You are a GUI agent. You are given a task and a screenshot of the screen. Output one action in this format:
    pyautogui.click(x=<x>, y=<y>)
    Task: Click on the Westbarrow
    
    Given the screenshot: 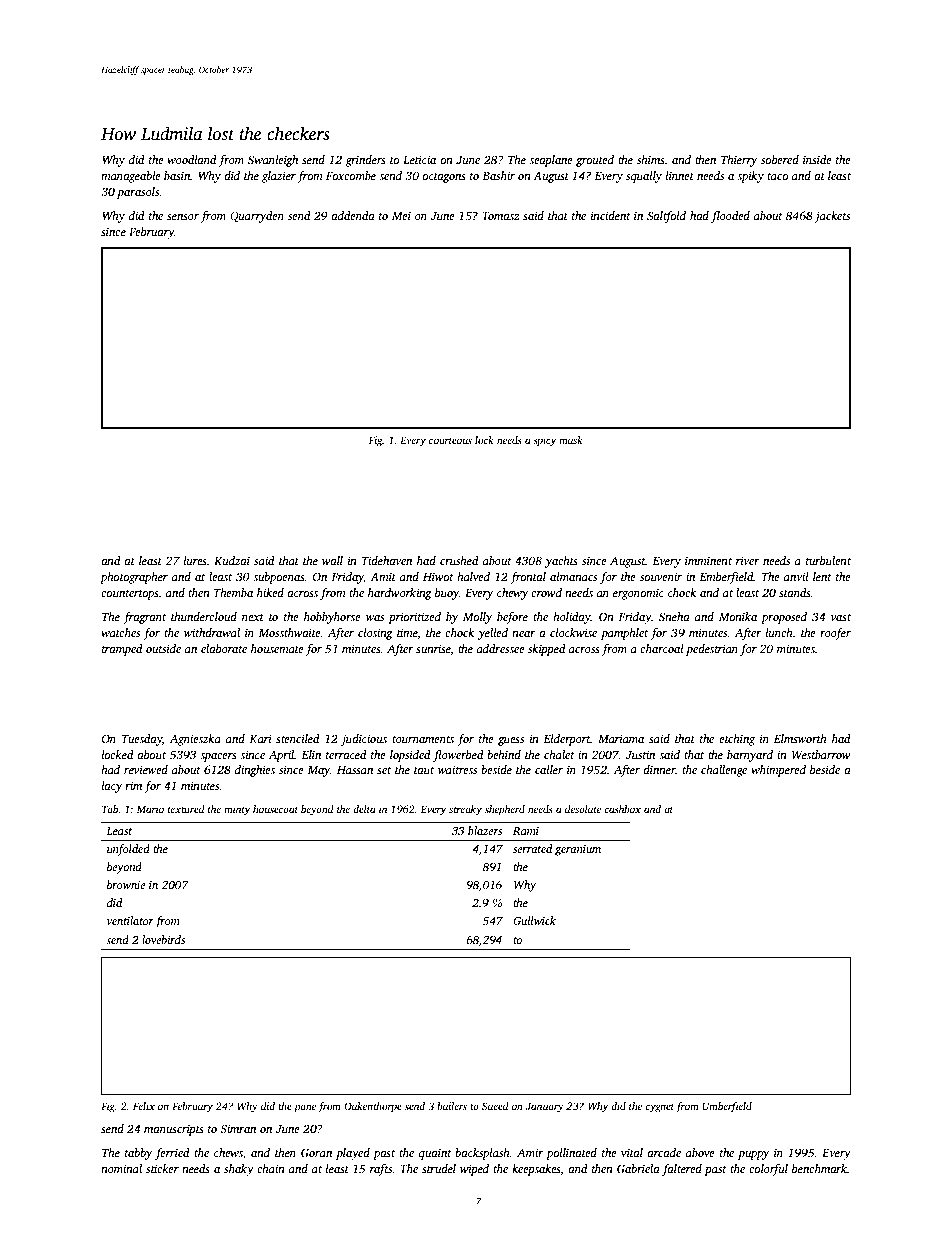 What is the action you would take?
    pyautogui.click(x=821, y=754)
